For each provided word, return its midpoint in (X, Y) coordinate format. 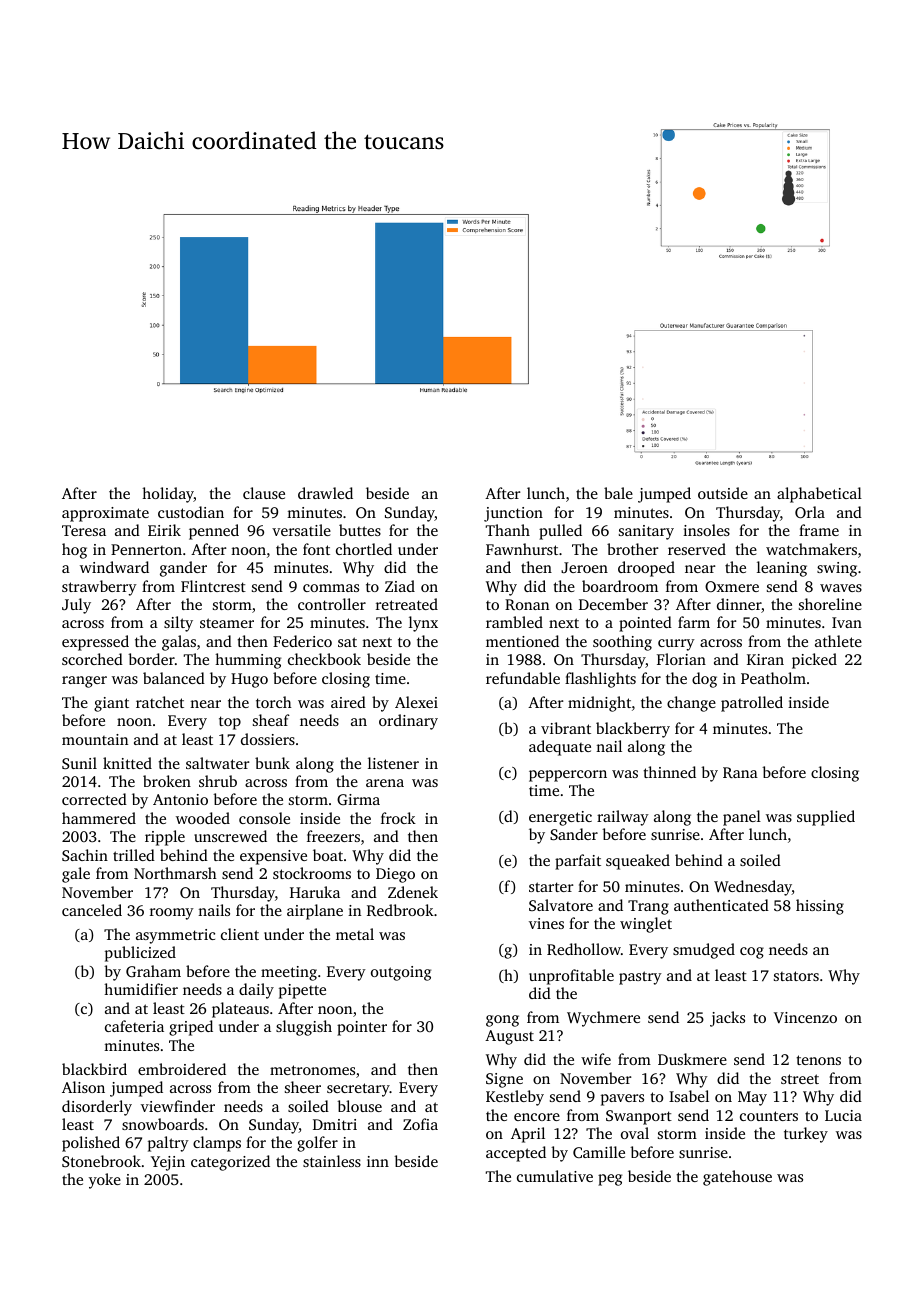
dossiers (268, 739)
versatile (301, 530)
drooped (646, 569)
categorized (230, 1163)
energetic (560, 818)
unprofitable (571, 977)
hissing (820, 907)
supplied (826, 818)
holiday (168, 495)
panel (742, 818)
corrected (94, 799)
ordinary (408, 722)
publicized (140, 954)
